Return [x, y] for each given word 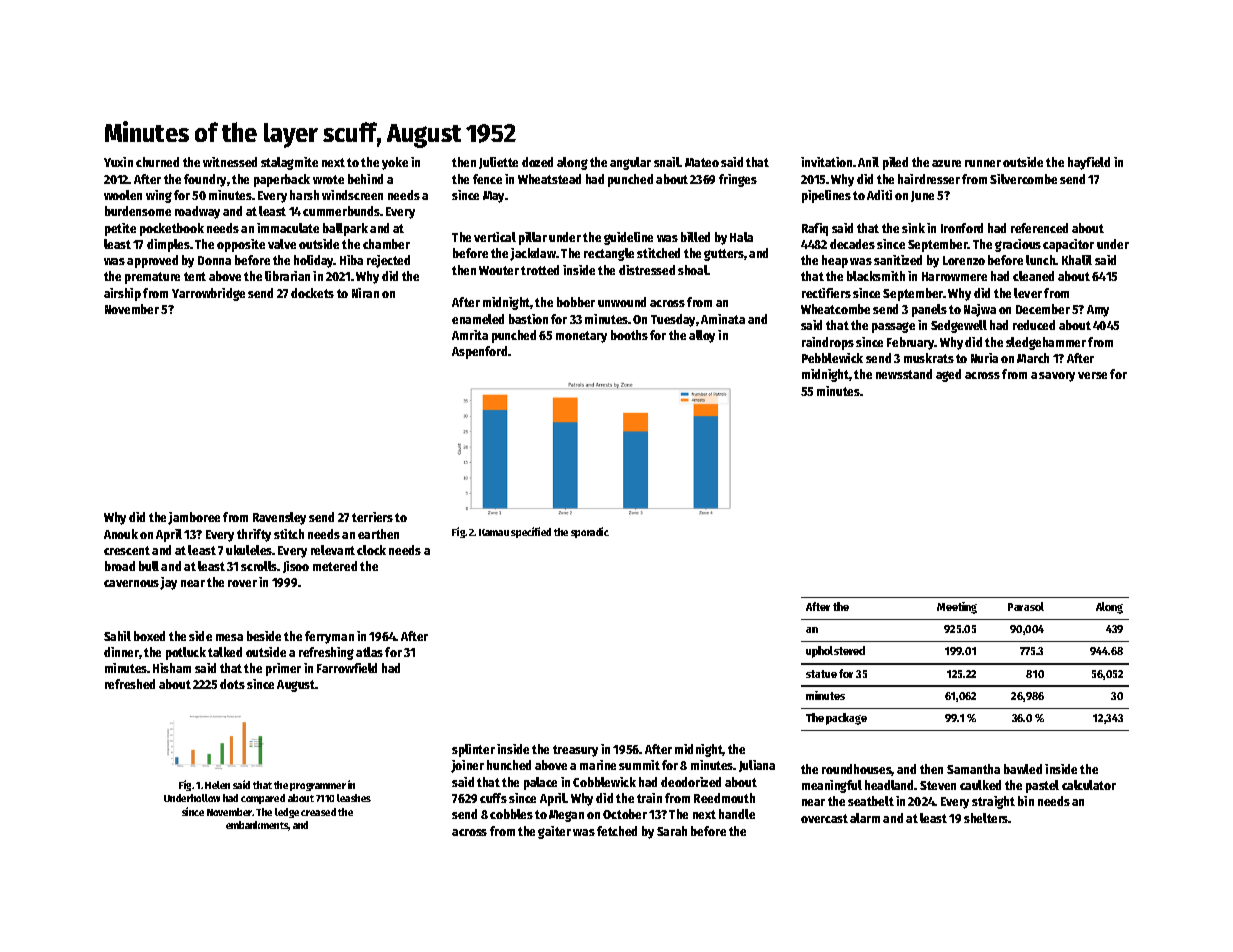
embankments [257, 826]
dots [232, 684]
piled [895, 163]
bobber [576, 302]
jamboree [194, 518]
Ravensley [279, 518]
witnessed [230, 162]
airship [122, 294]
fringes [738, 180]
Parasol [1026, 606]
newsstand [904, 374]
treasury [575, 751]
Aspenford [479, 352]
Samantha [973, 769]
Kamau [494, 532]
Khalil [1077, 260]
